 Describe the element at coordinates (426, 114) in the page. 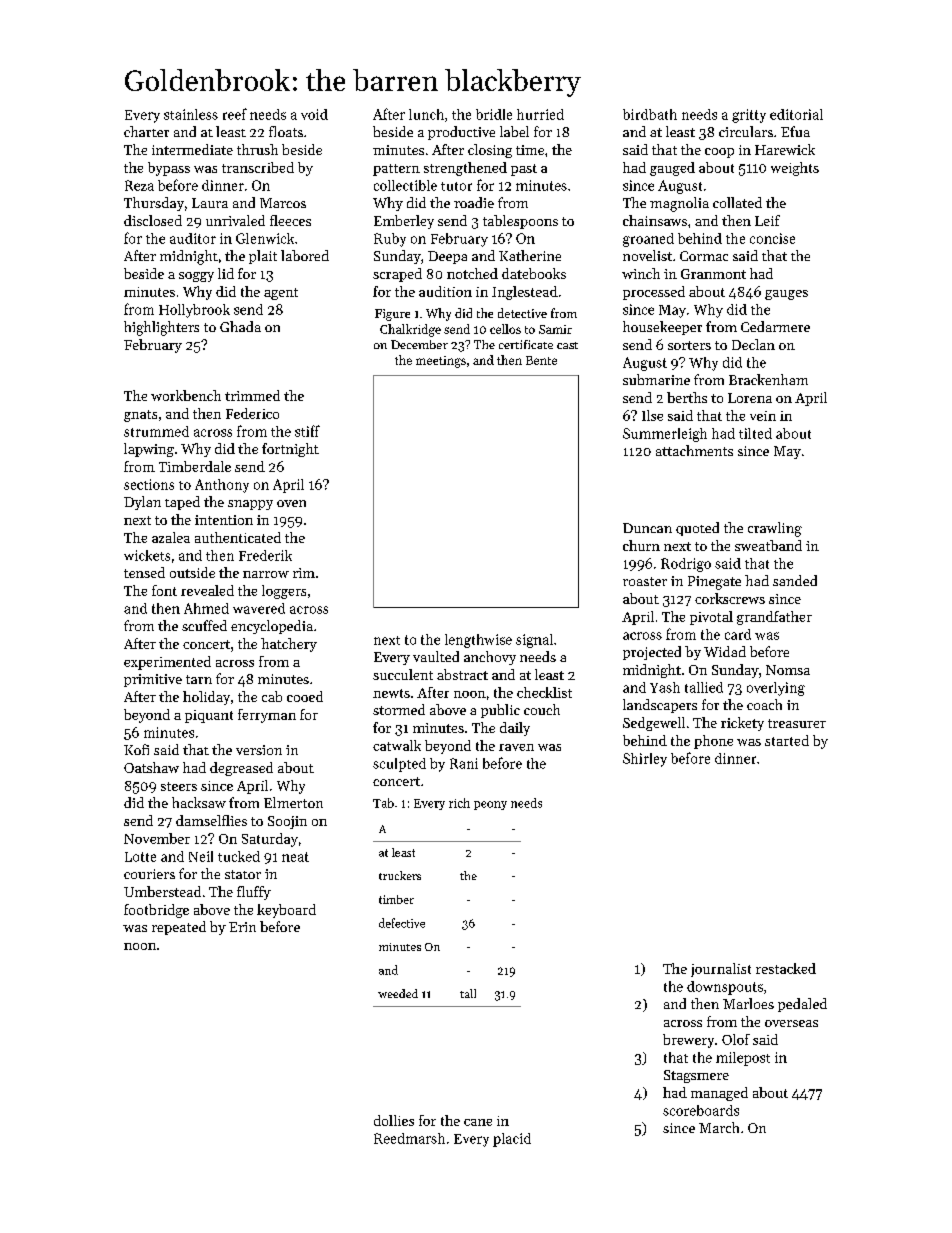

I see `lunch` at that location.
